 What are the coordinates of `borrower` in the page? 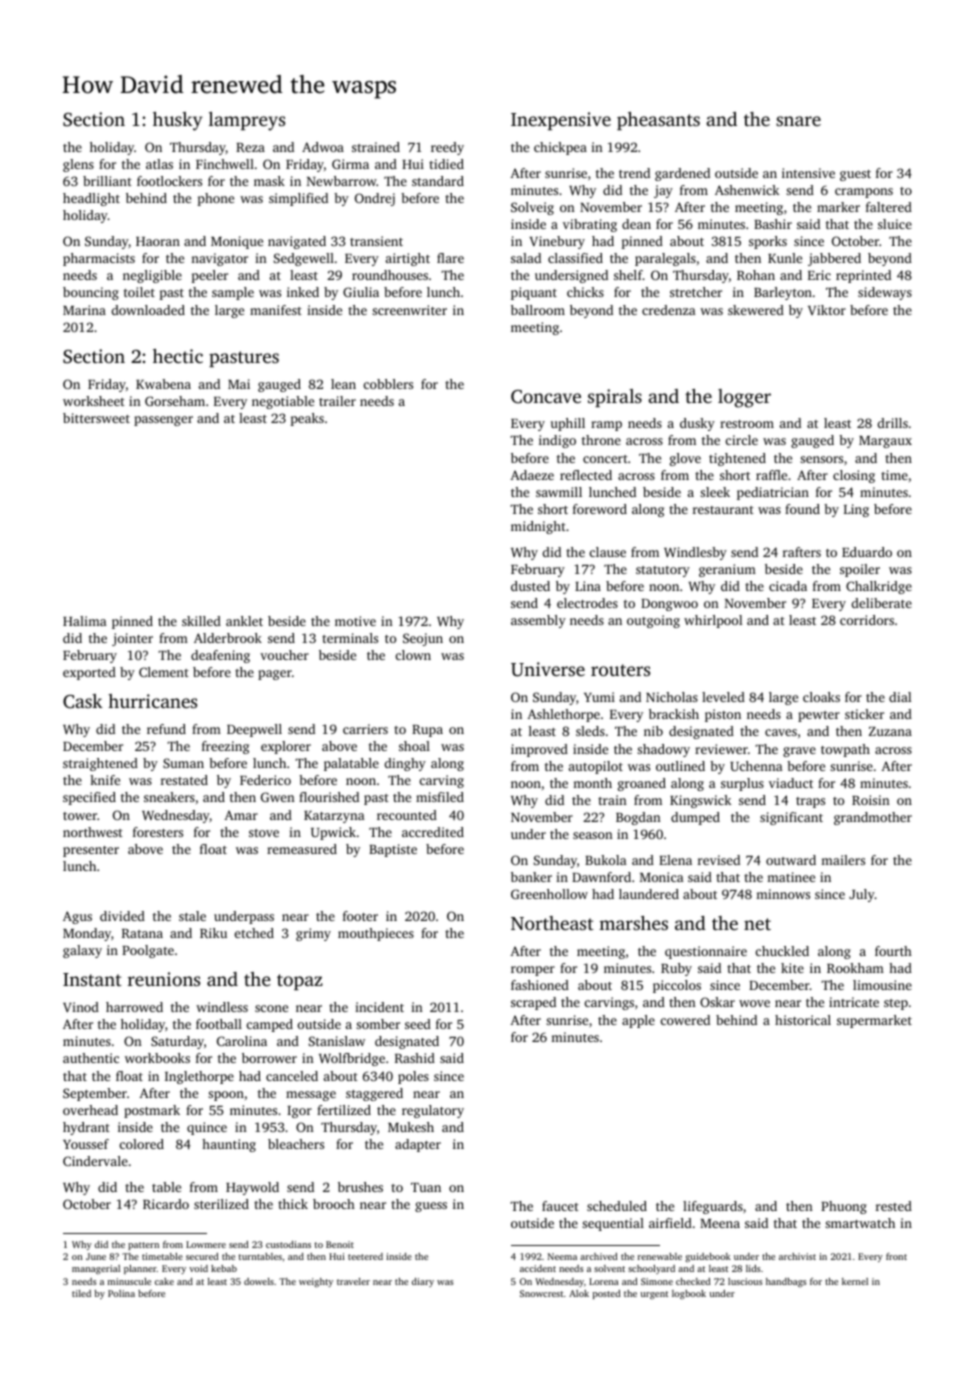 It's located at (269, 1058).
